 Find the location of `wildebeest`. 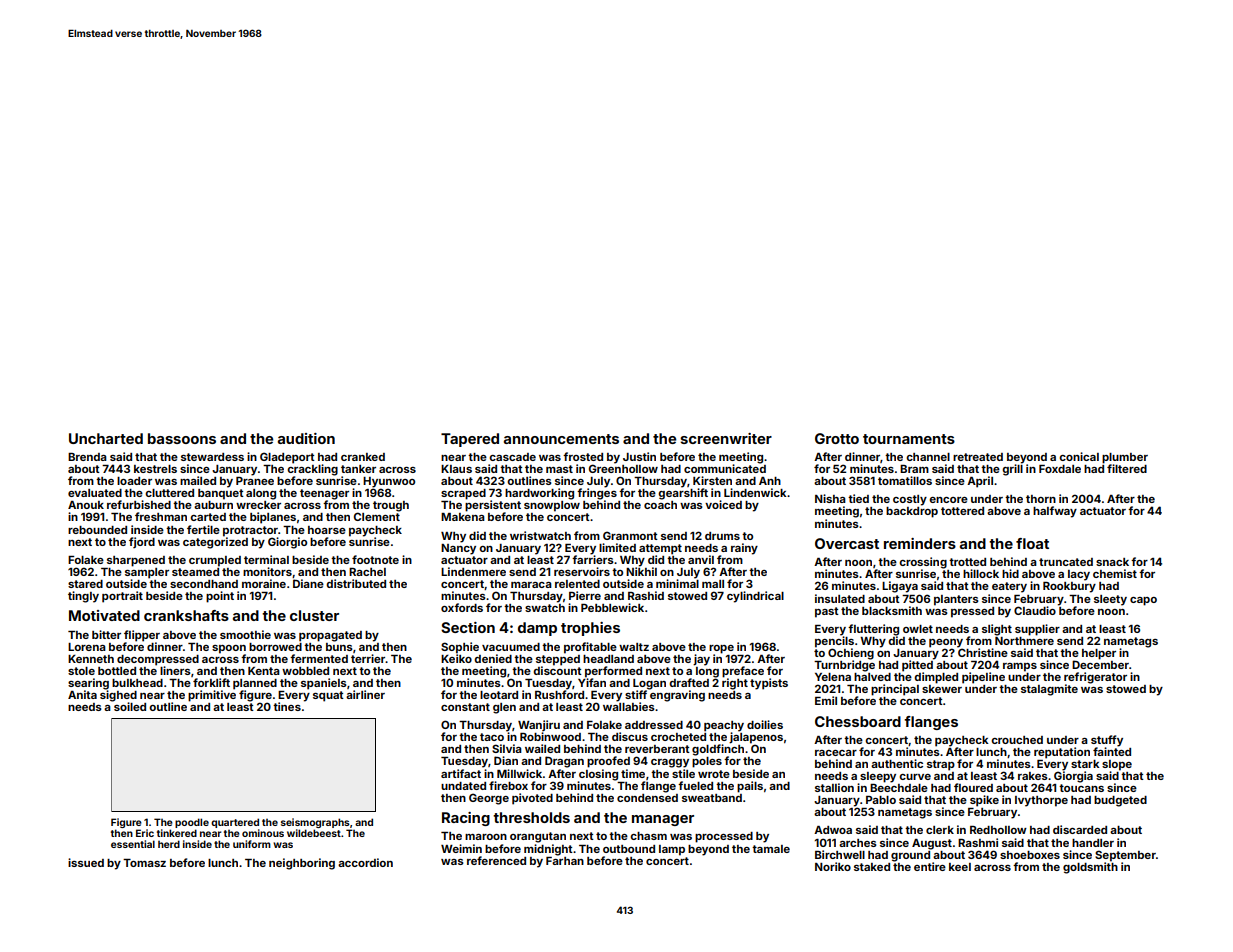

wildebeest is located at coordinates (314, 833).
